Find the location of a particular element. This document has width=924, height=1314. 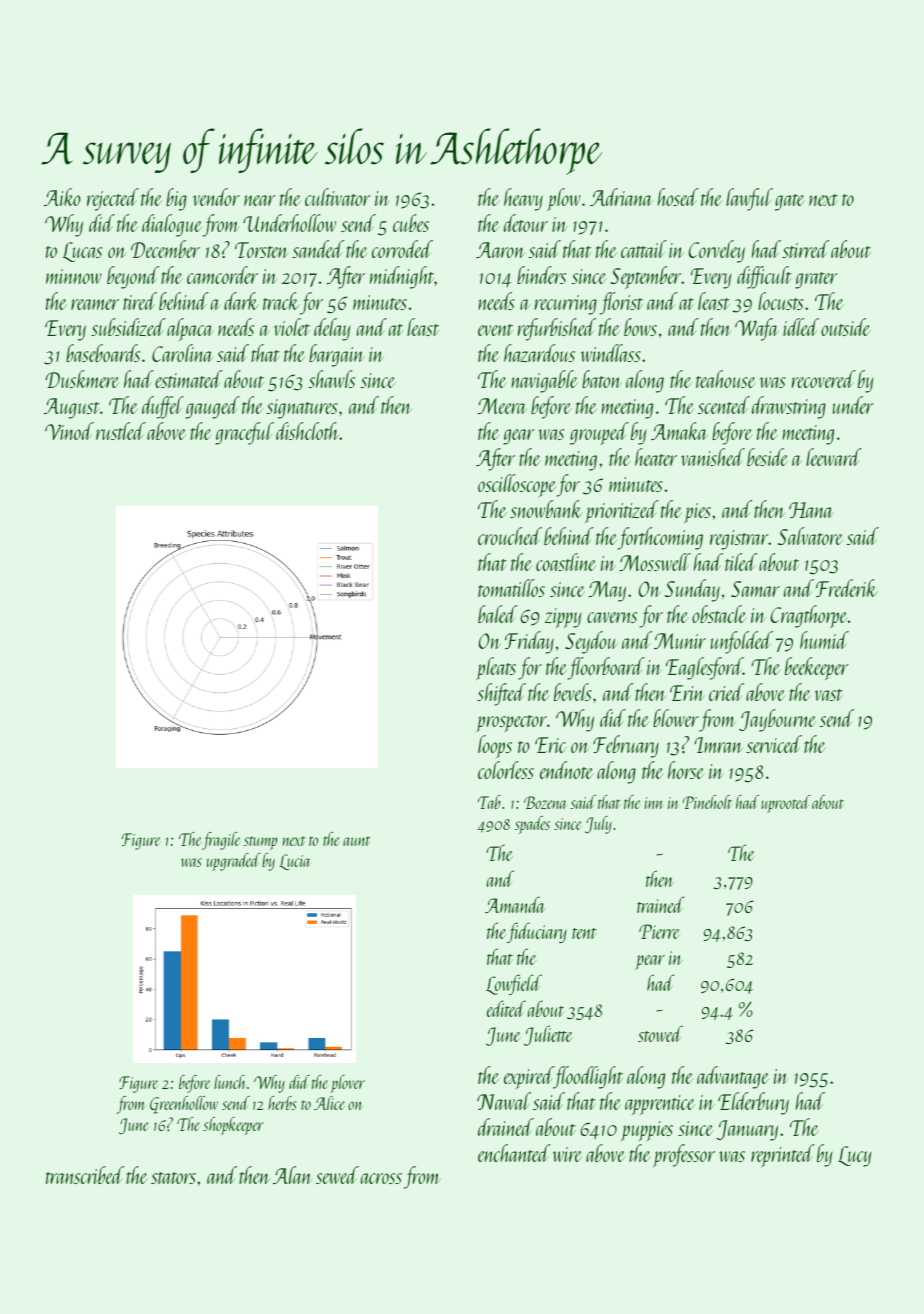

vendor is located at coordinates (216, 197).
